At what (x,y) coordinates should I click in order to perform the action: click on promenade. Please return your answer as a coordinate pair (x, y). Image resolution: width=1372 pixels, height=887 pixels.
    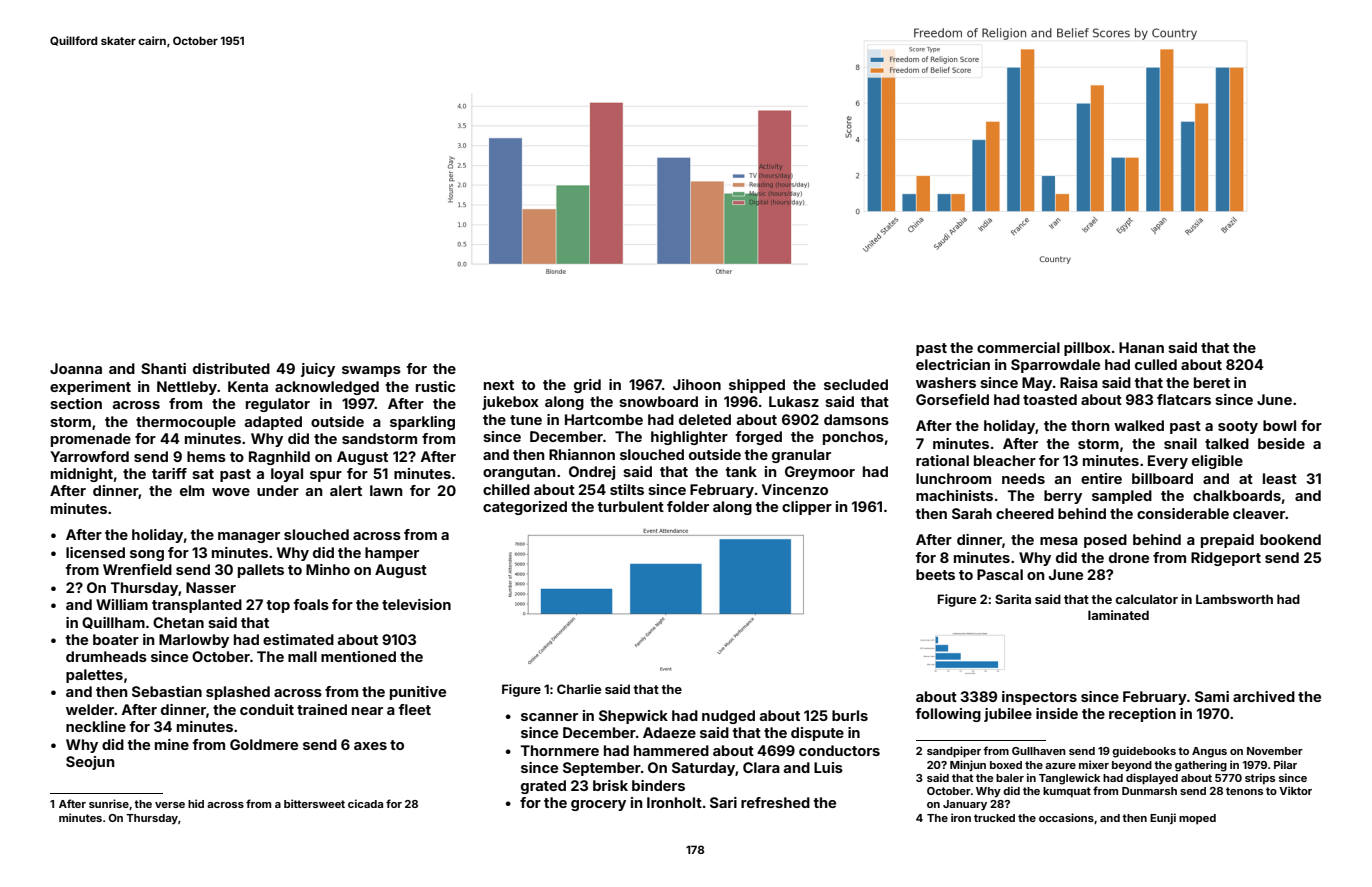
    Looking at the image, I should click on (91, 440).
